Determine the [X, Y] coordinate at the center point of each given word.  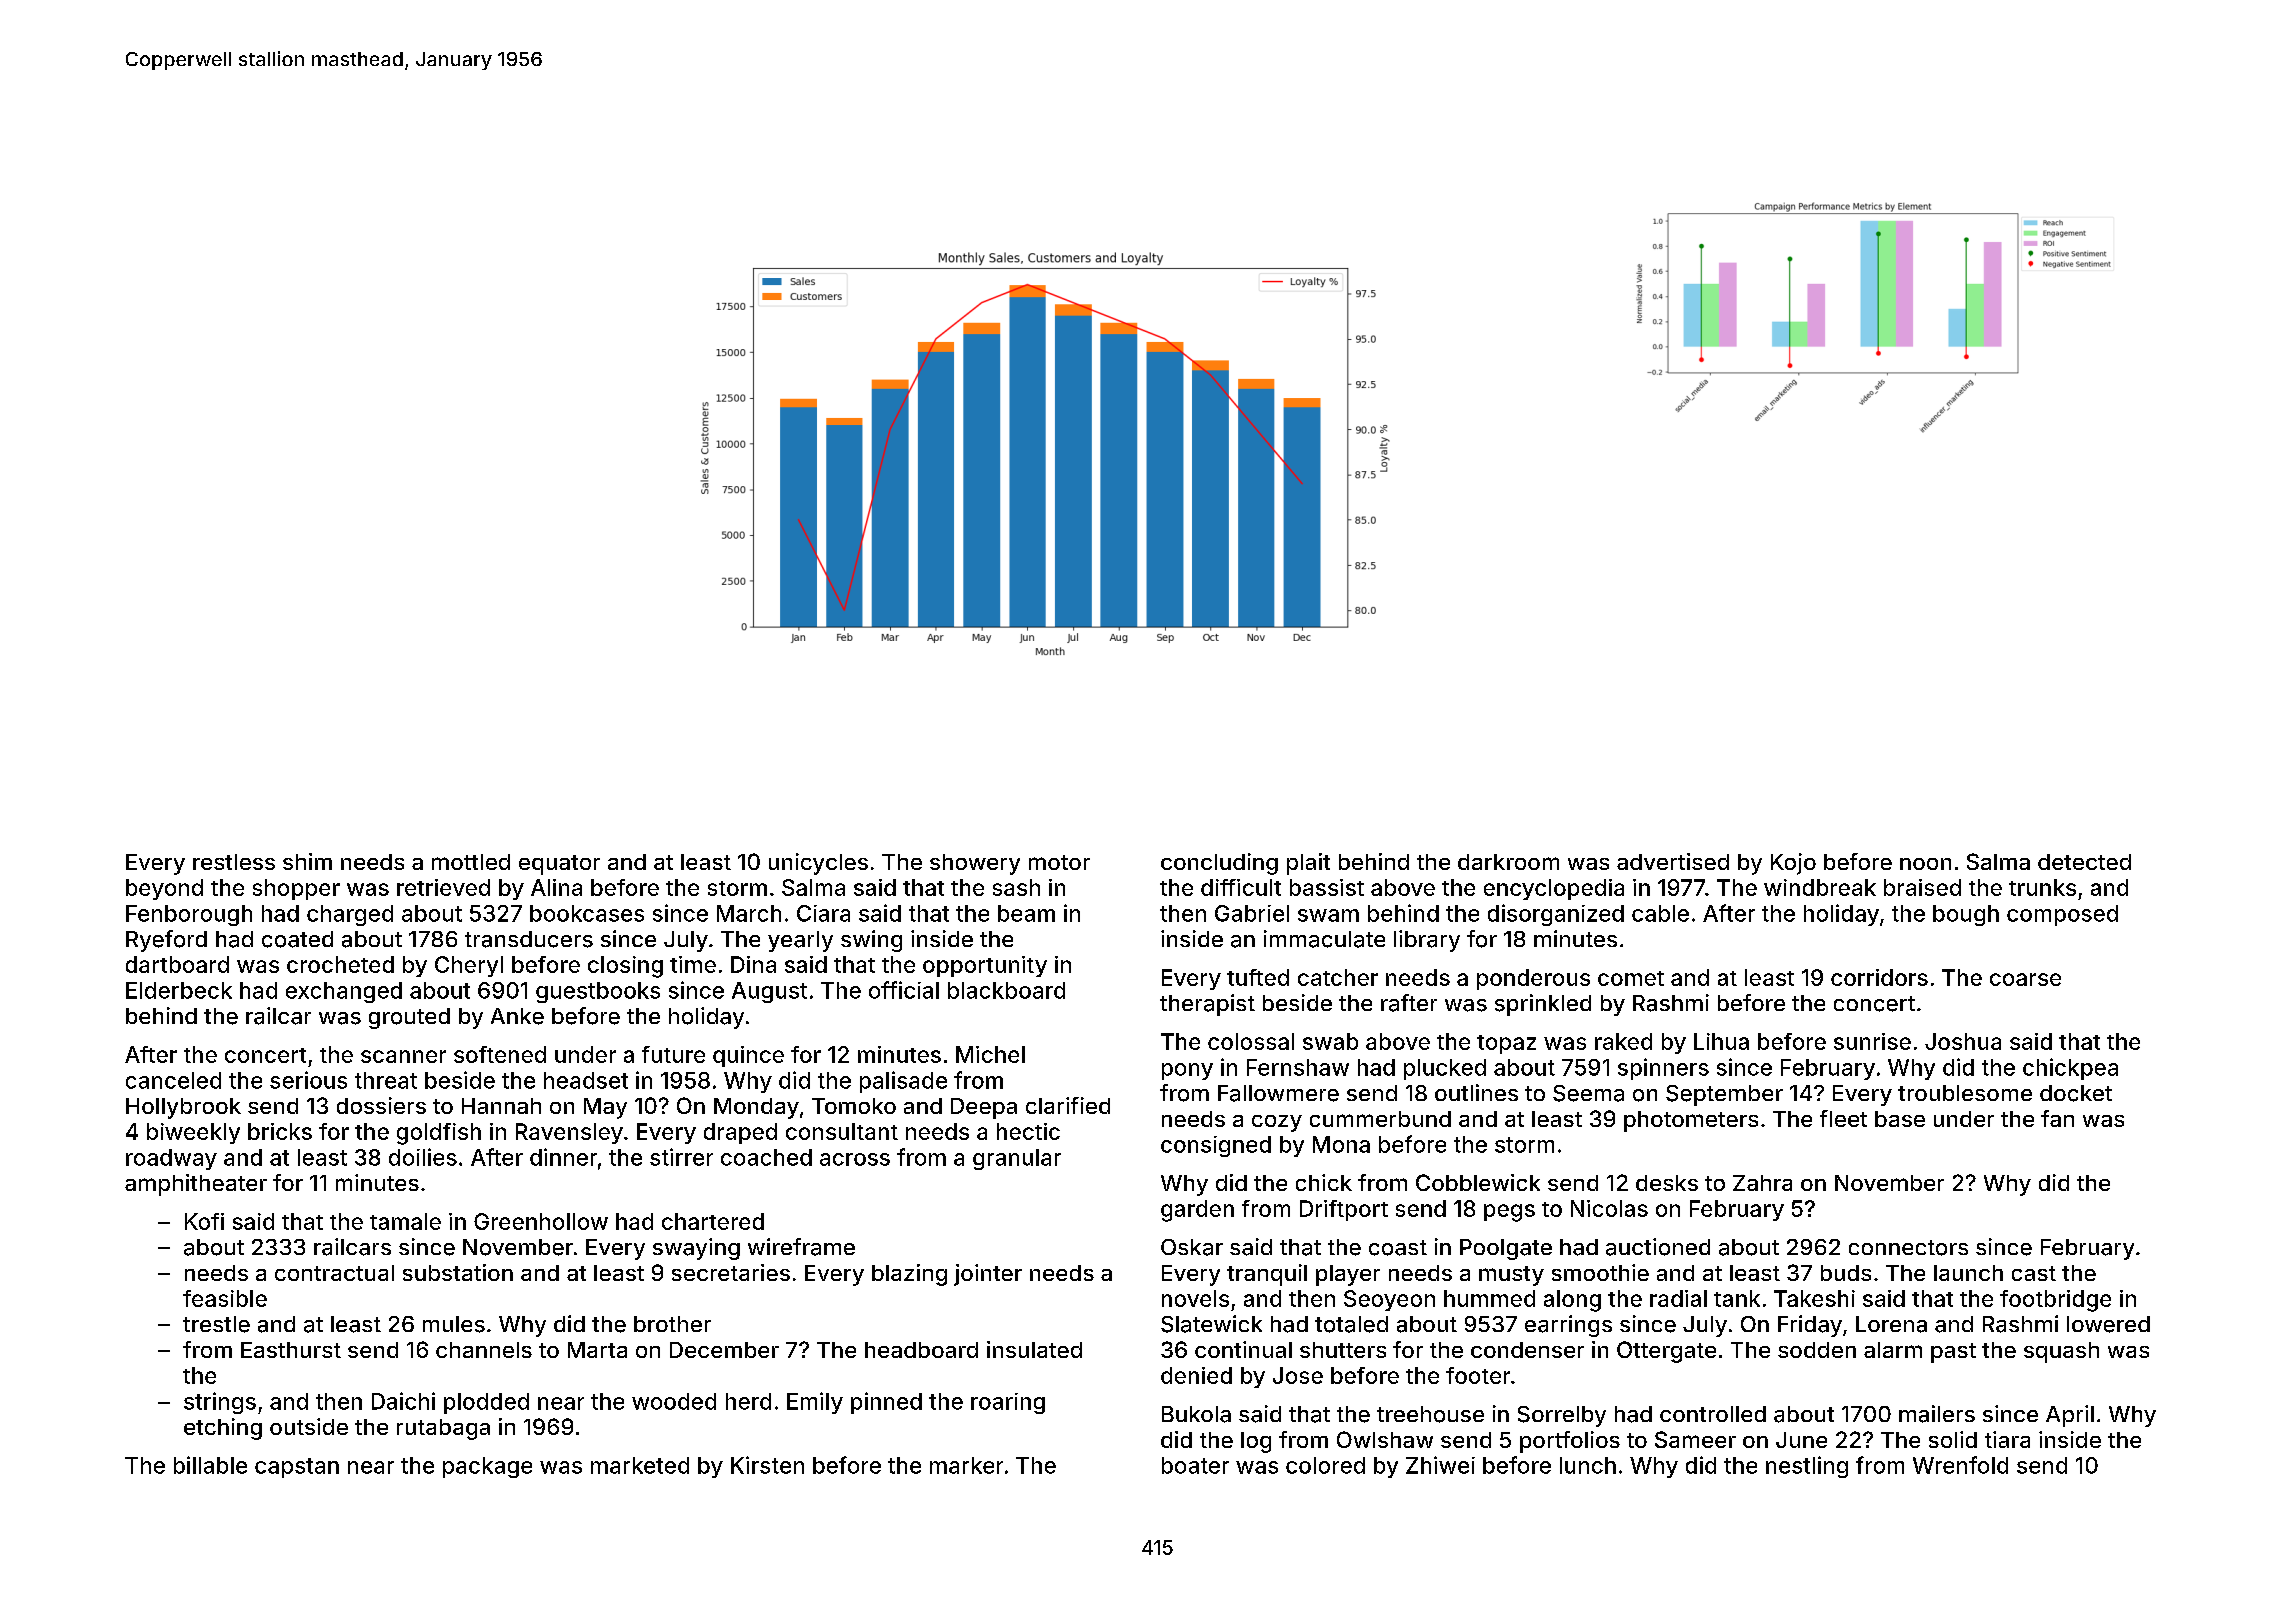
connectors [1908, 1248]
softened [500, 1054]
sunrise [1872, 1041]
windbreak [1820, 887]
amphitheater [196, 1185]
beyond [164, 889]
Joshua [1963, 1041]
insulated [1034, 1349]
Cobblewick [1478, 1182]
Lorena [1891, 1324]
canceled [173, 1080]
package [487, 1467]
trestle [216, 1324]
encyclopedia [1554, 889]
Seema [1588, 1093]
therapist [1207, 1005]
